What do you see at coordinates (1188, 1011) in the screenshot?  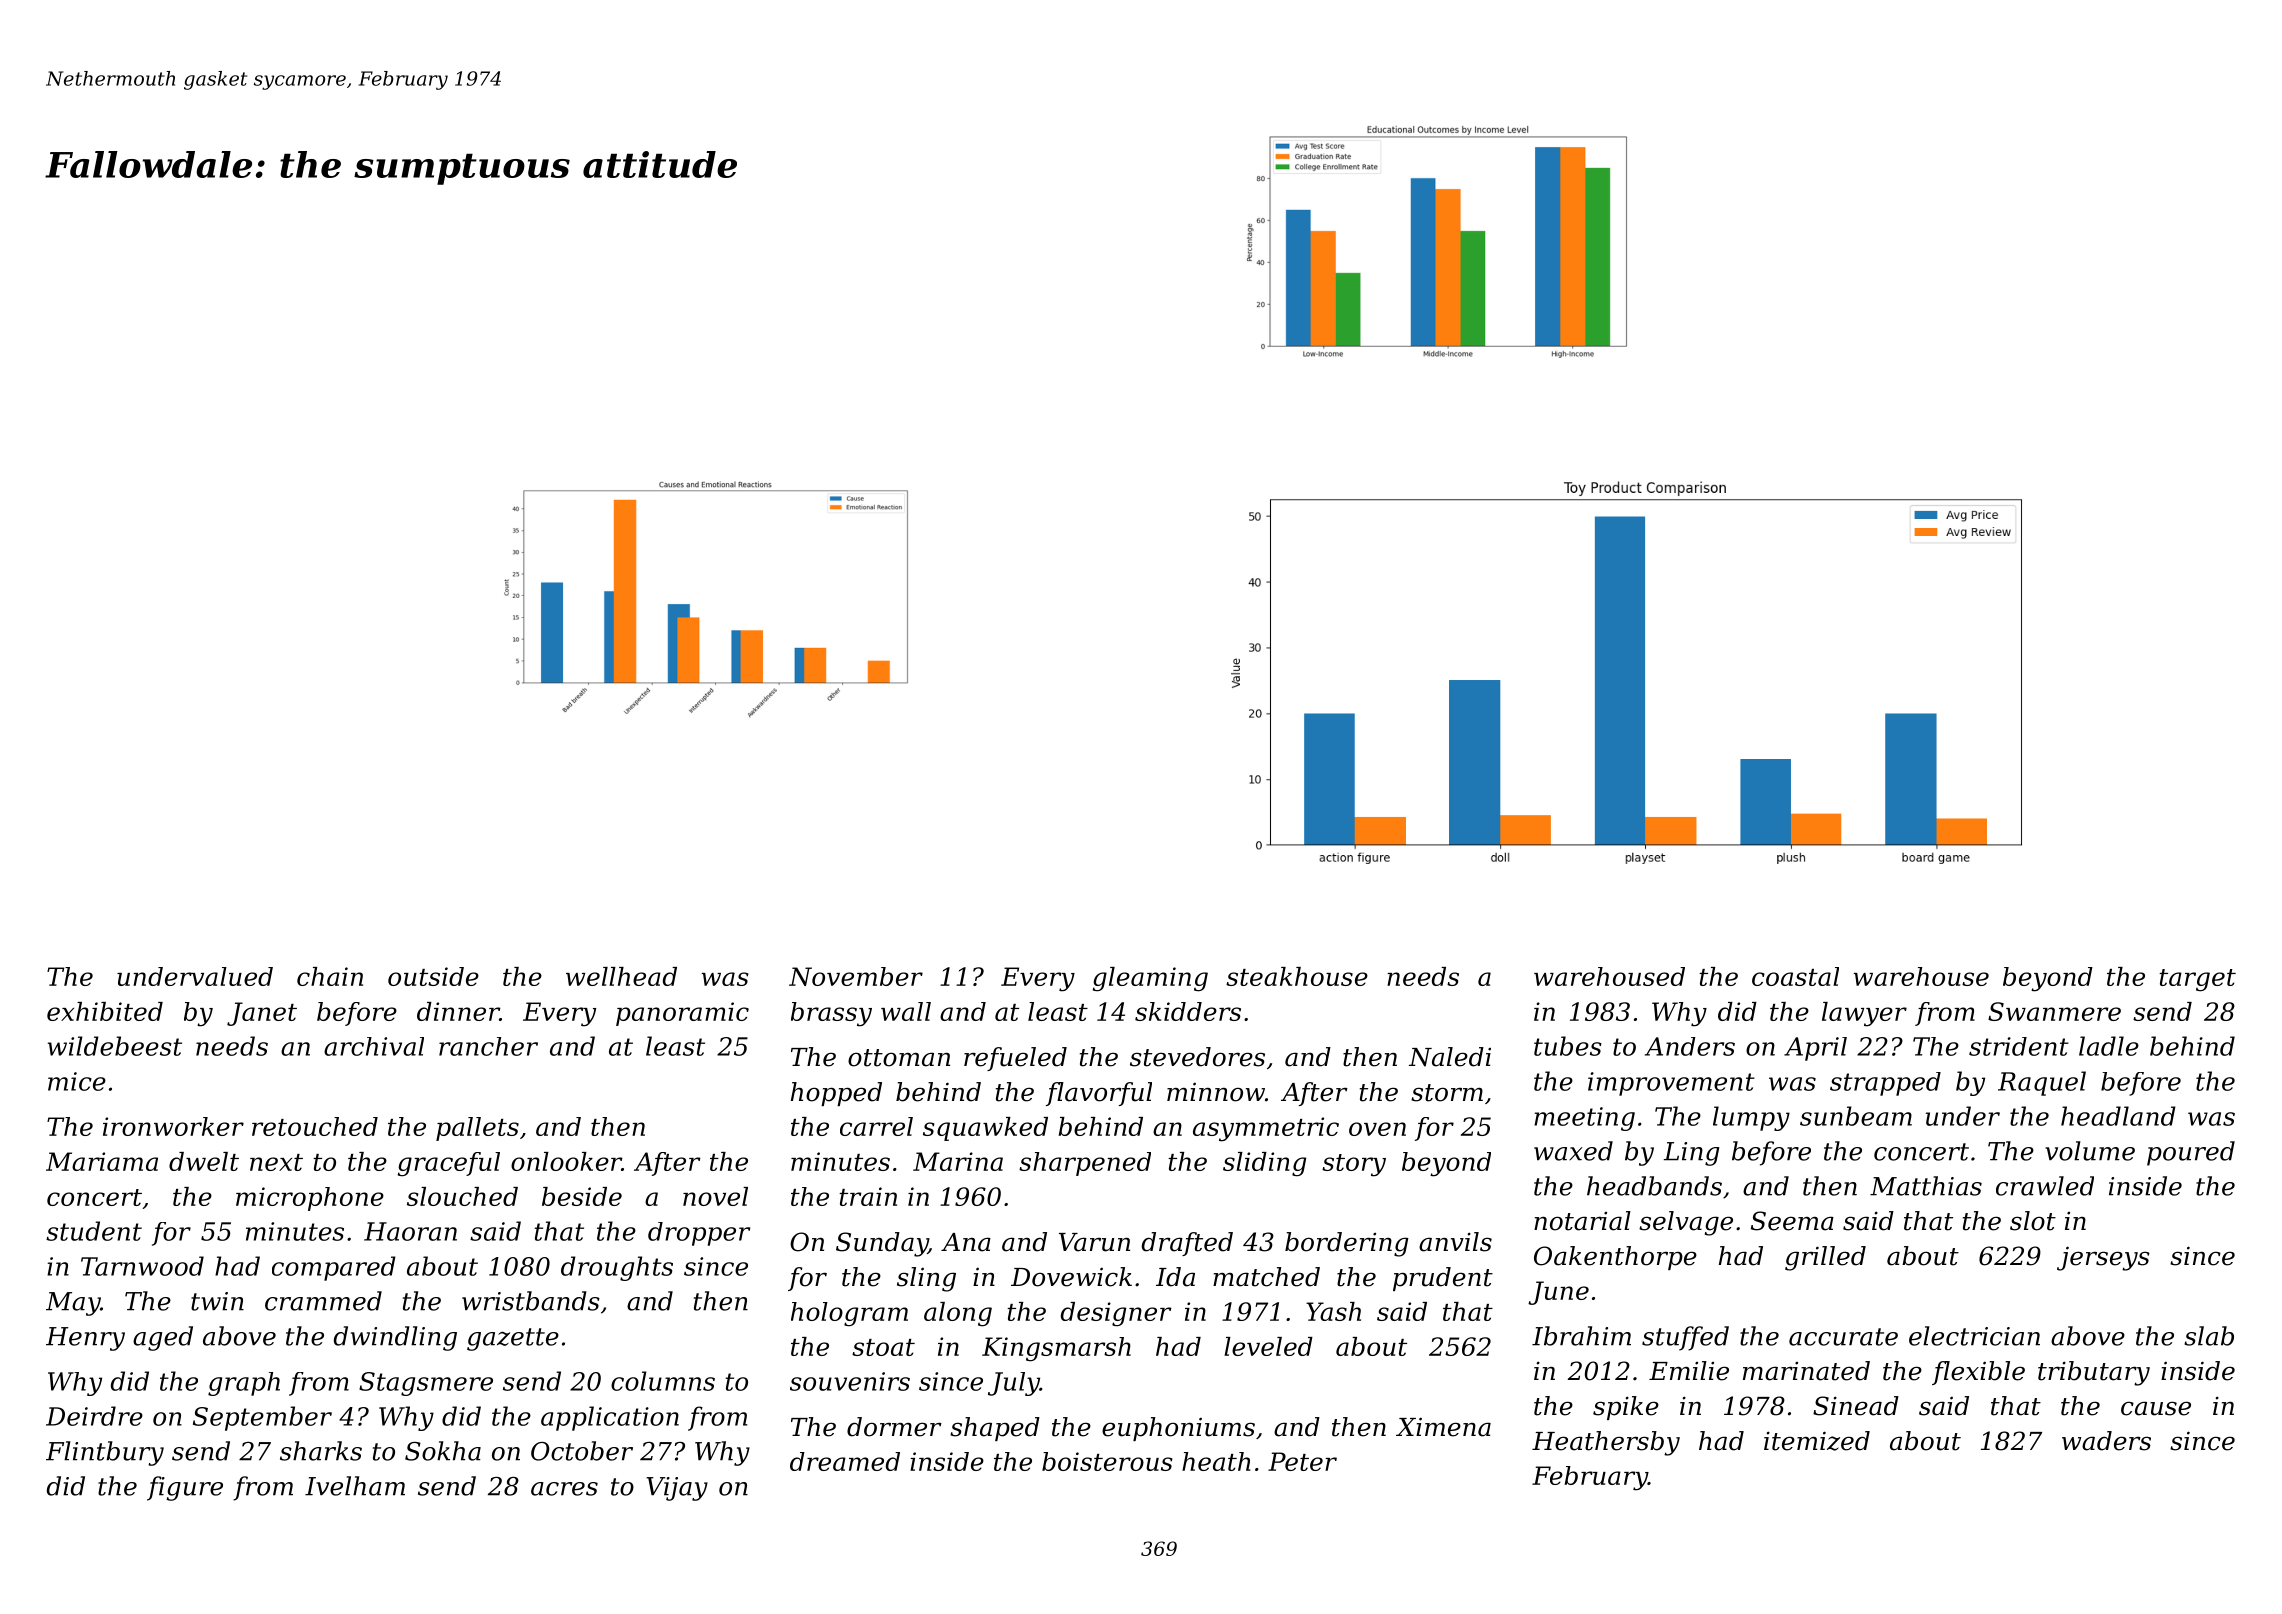 I see `skidders` at bounding box center [1188, 1011].
